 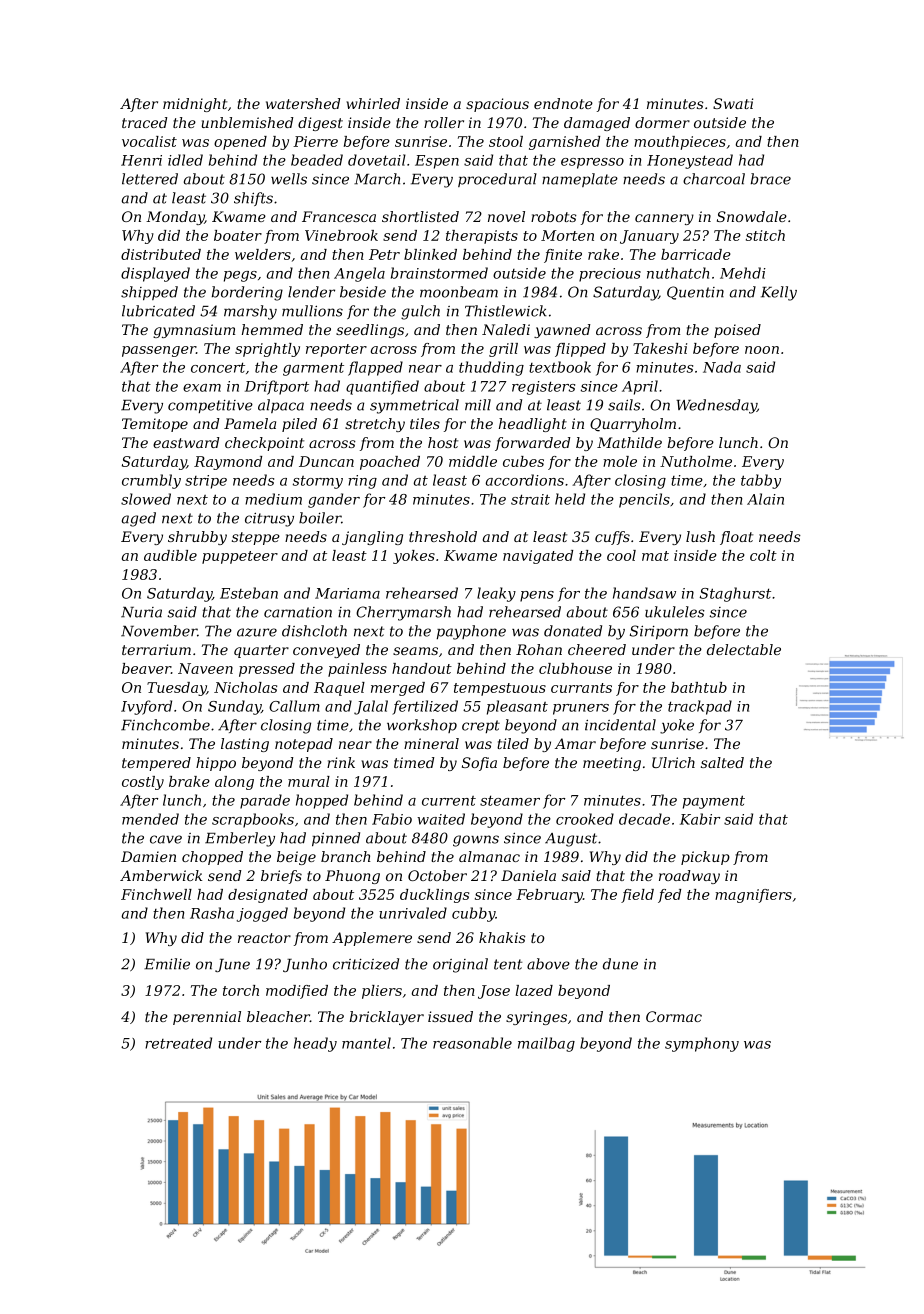 What do you see at coordinates (206, 482) in the screenshot?
I see `stripe` at bounding box center [206, 482].
